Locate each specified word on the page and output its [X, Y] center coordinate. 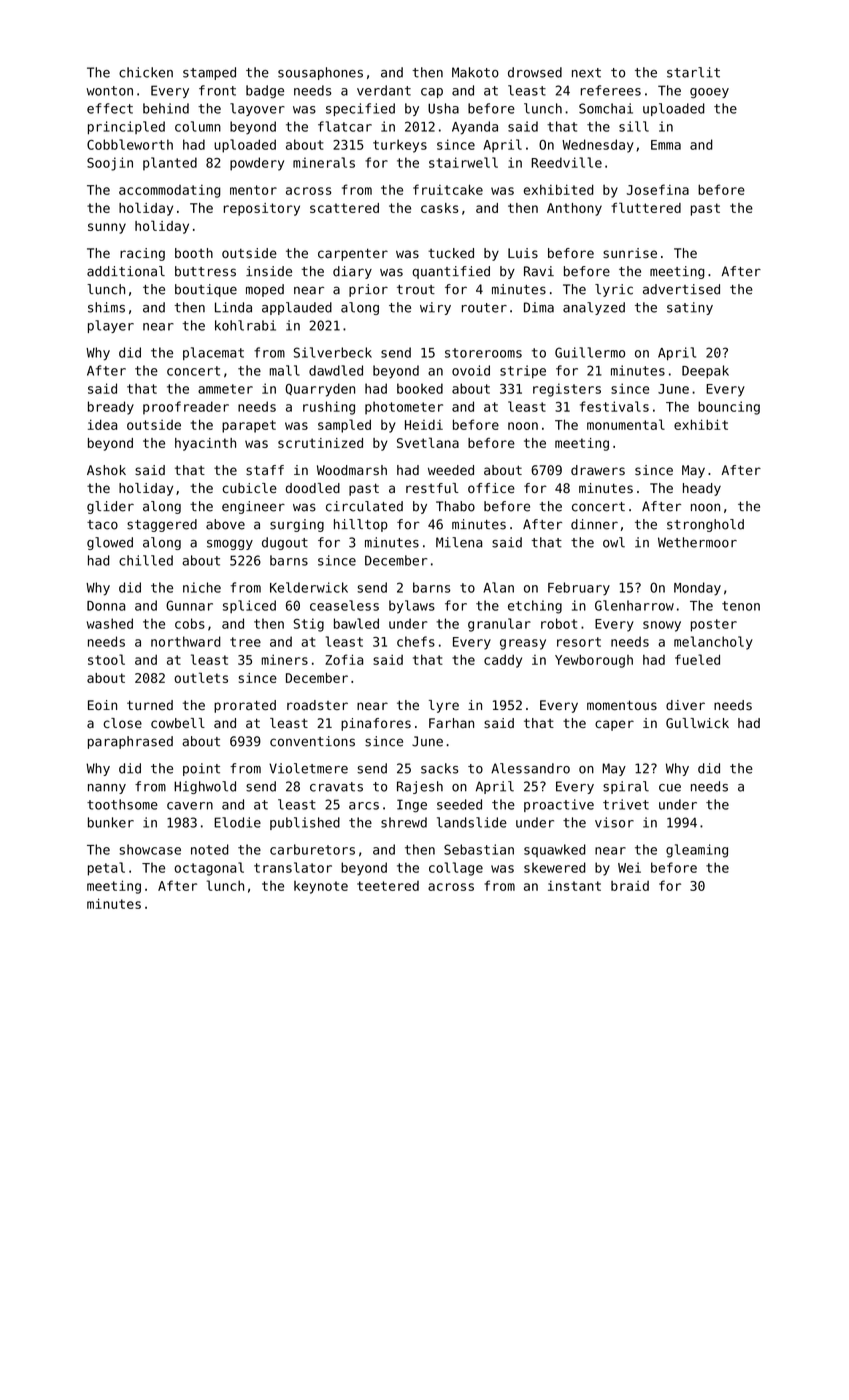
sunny [107, 228]
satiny [690, 308]
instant [574, 886]
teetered [388, 886]
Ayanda [475, 128]
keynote [321, 887]
